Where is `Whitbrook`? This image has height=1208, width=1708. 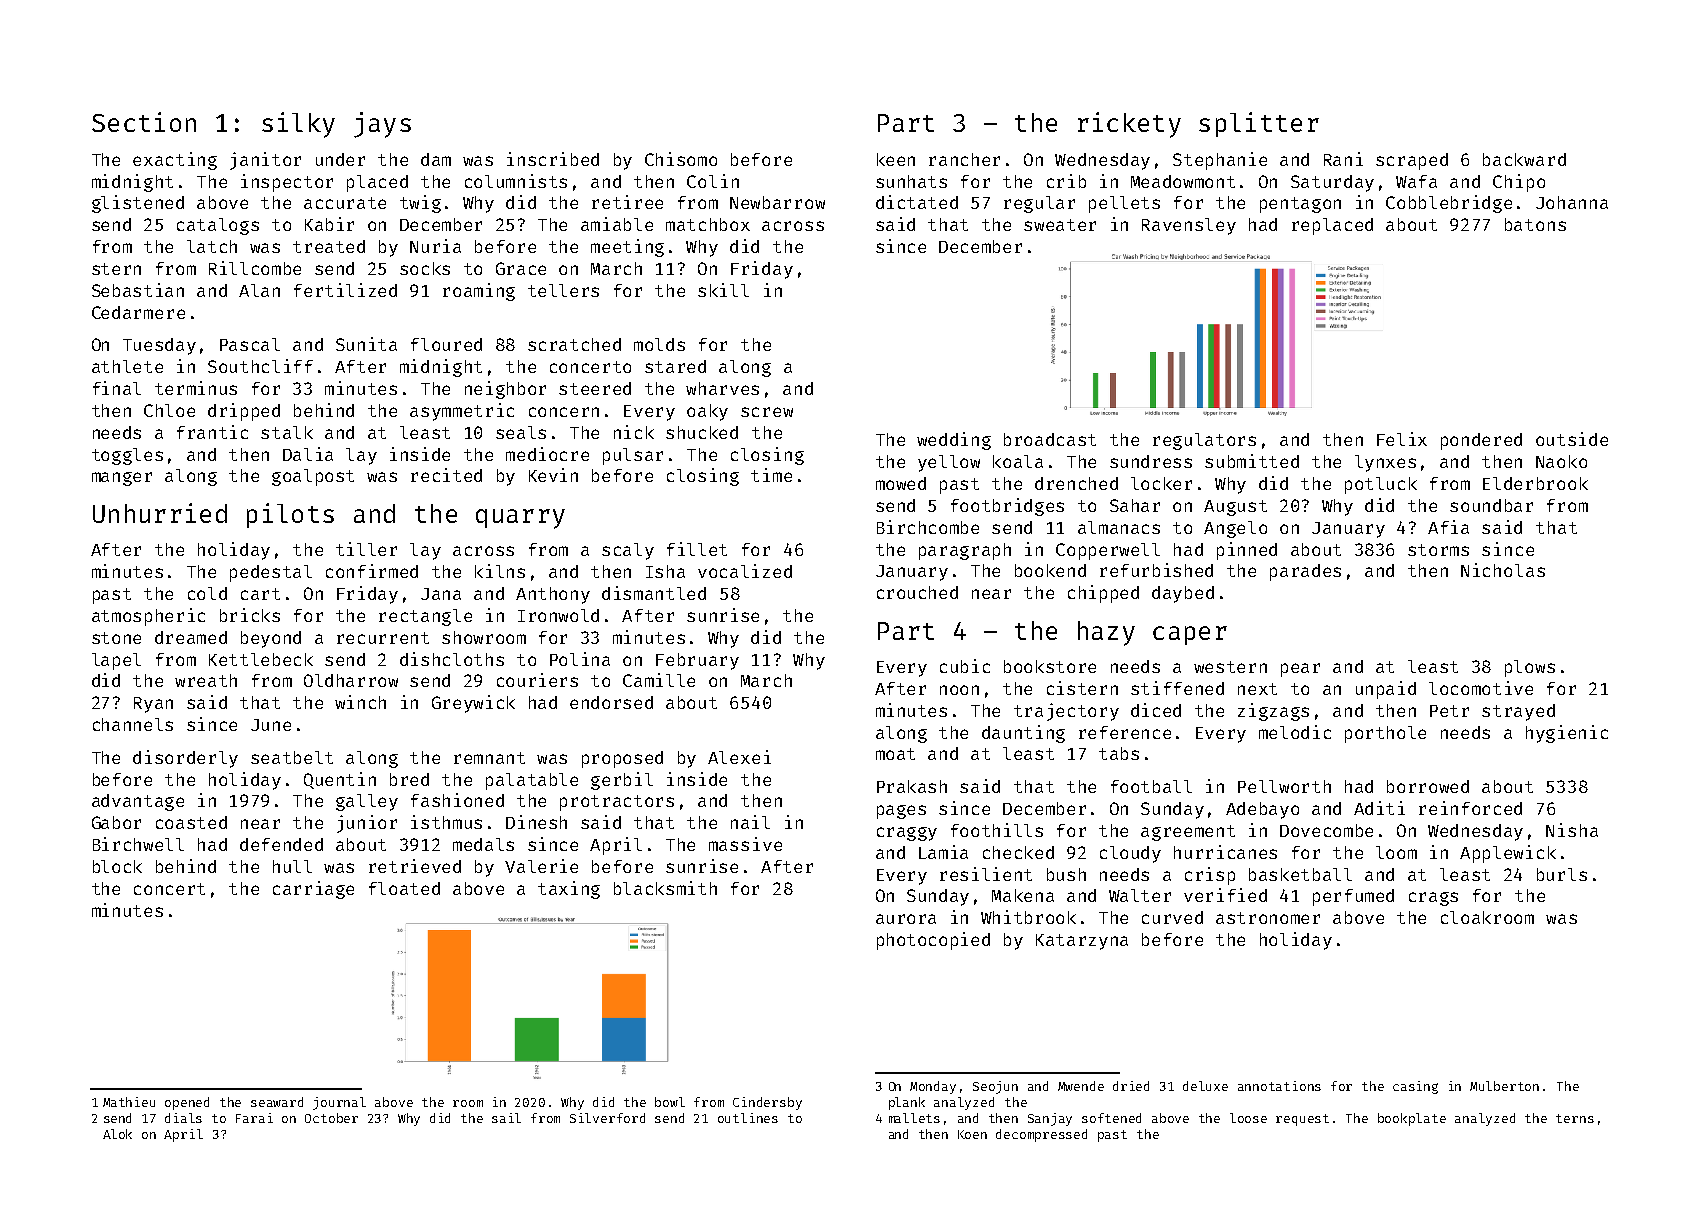
Whitbrook is located at coordinates (1028, 917).
